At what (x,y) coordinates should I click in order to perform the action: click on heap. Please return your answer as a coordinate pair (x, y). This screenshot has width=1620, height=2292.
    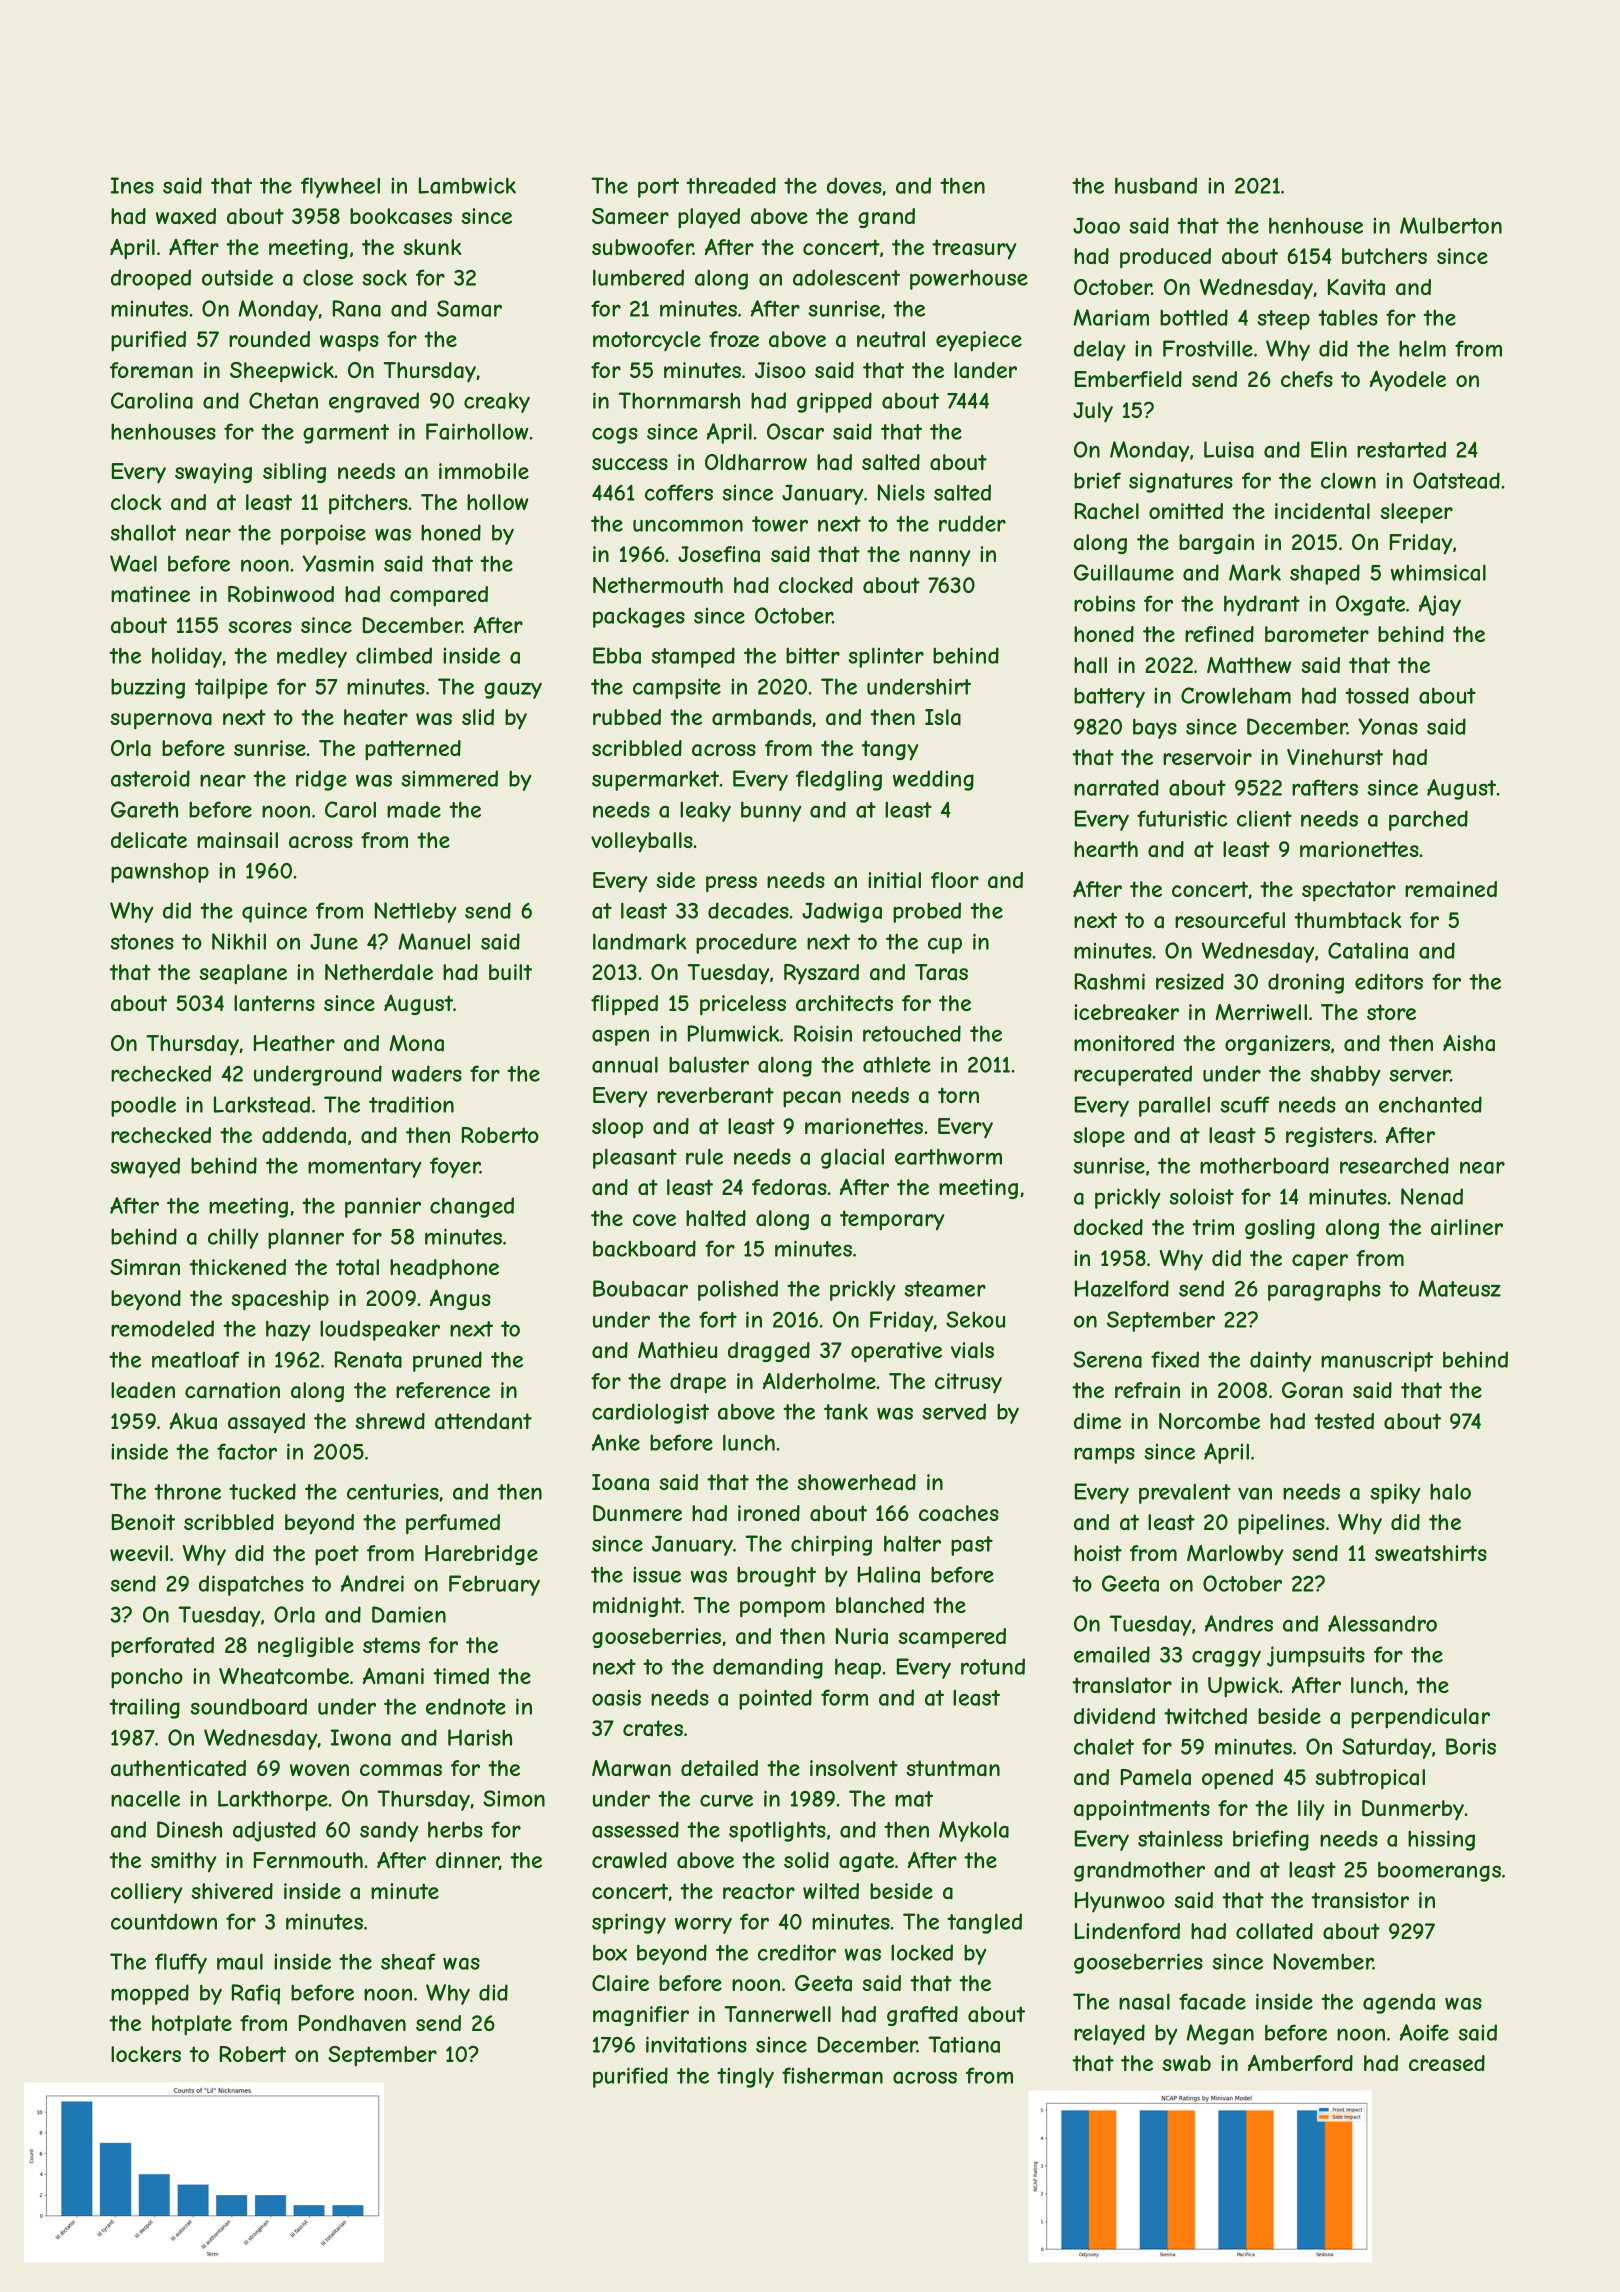
    Looking at the image, I should click on (858, 1668).
